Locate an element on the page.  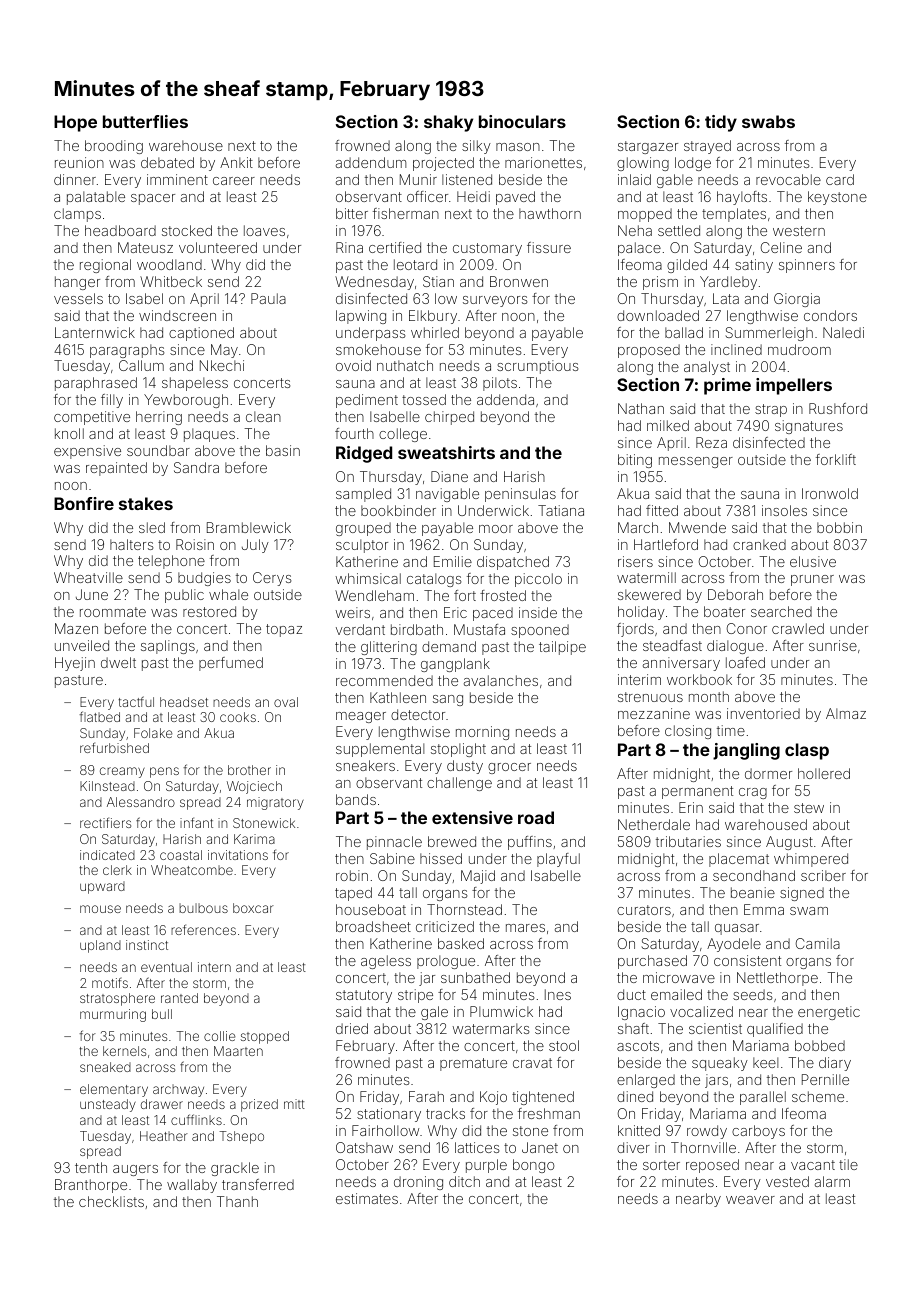
restored is located at coordinates (209, 611).
